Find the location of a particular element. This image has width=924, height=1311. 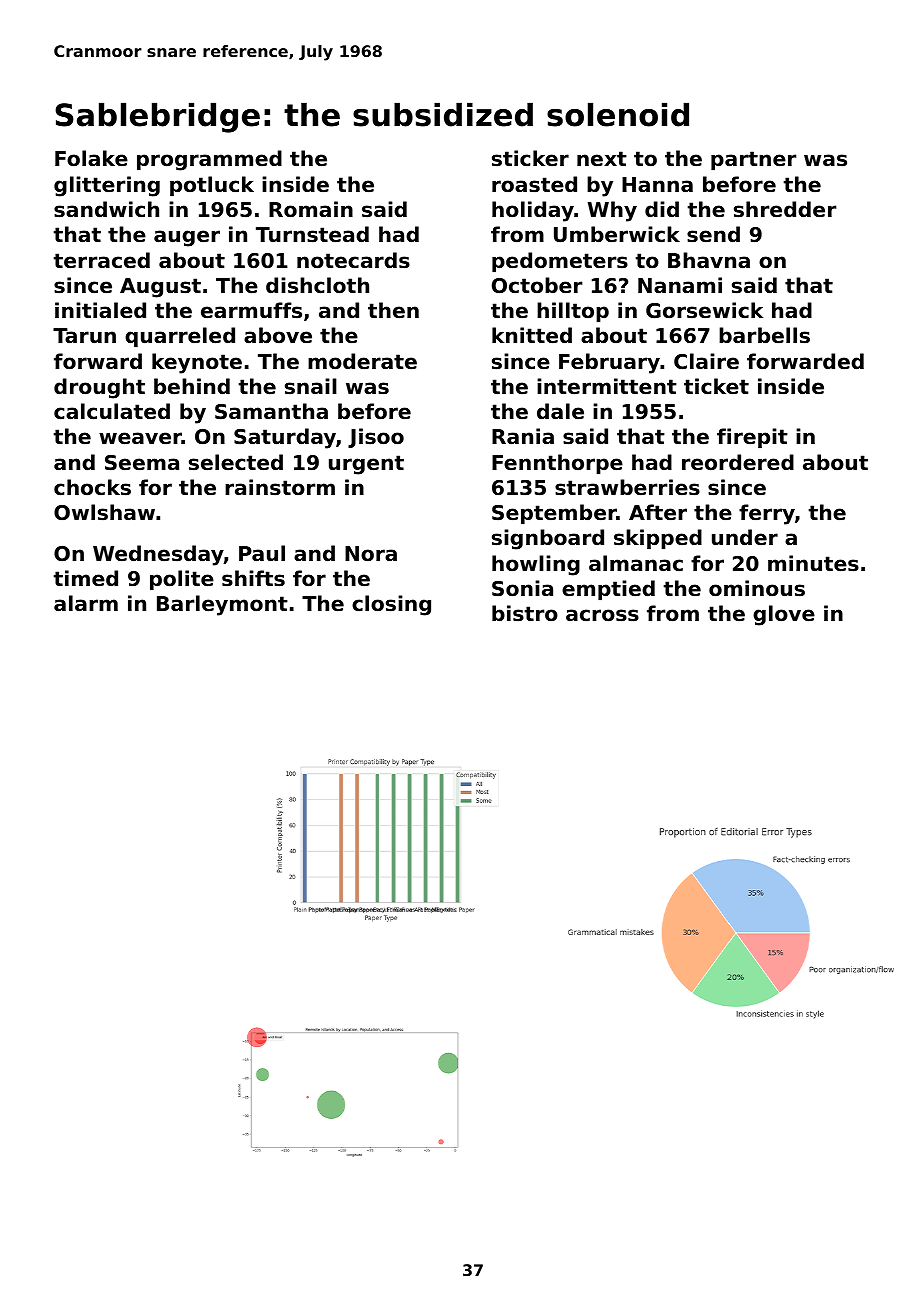

dale is located at coordinates (560, 411).
